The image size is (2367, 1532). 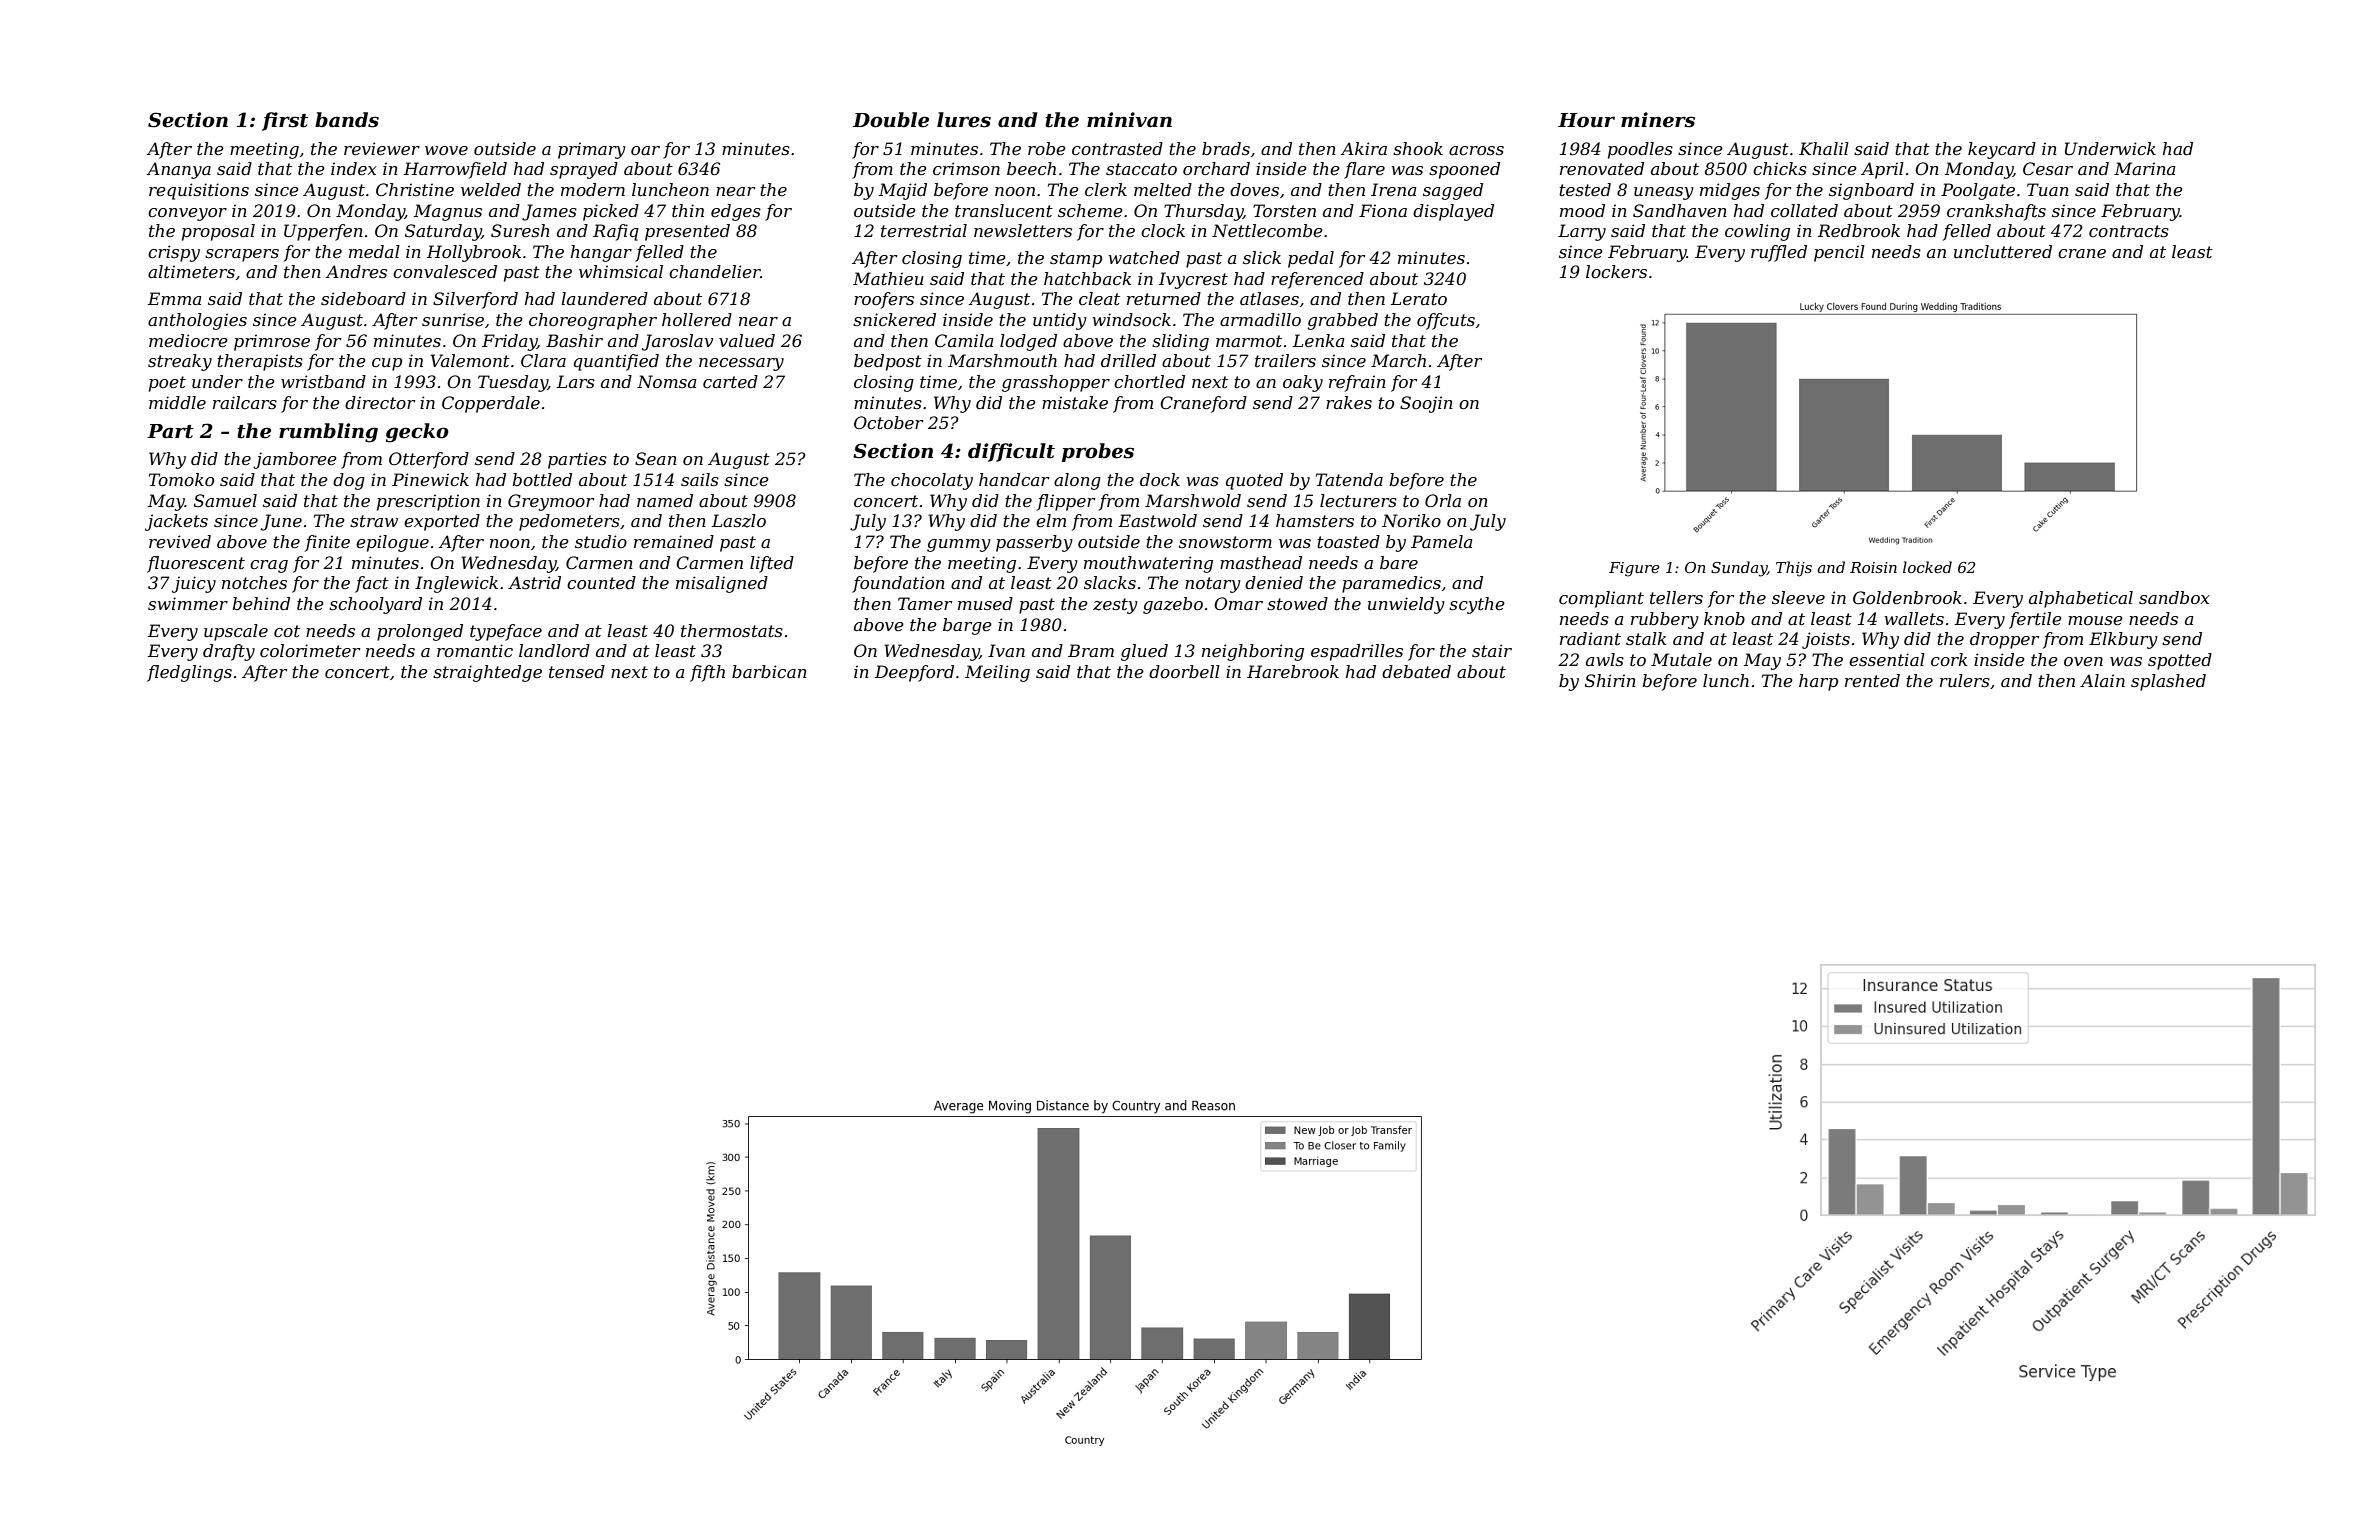 I want to click on straightedge, so click(x=487, y=673).
